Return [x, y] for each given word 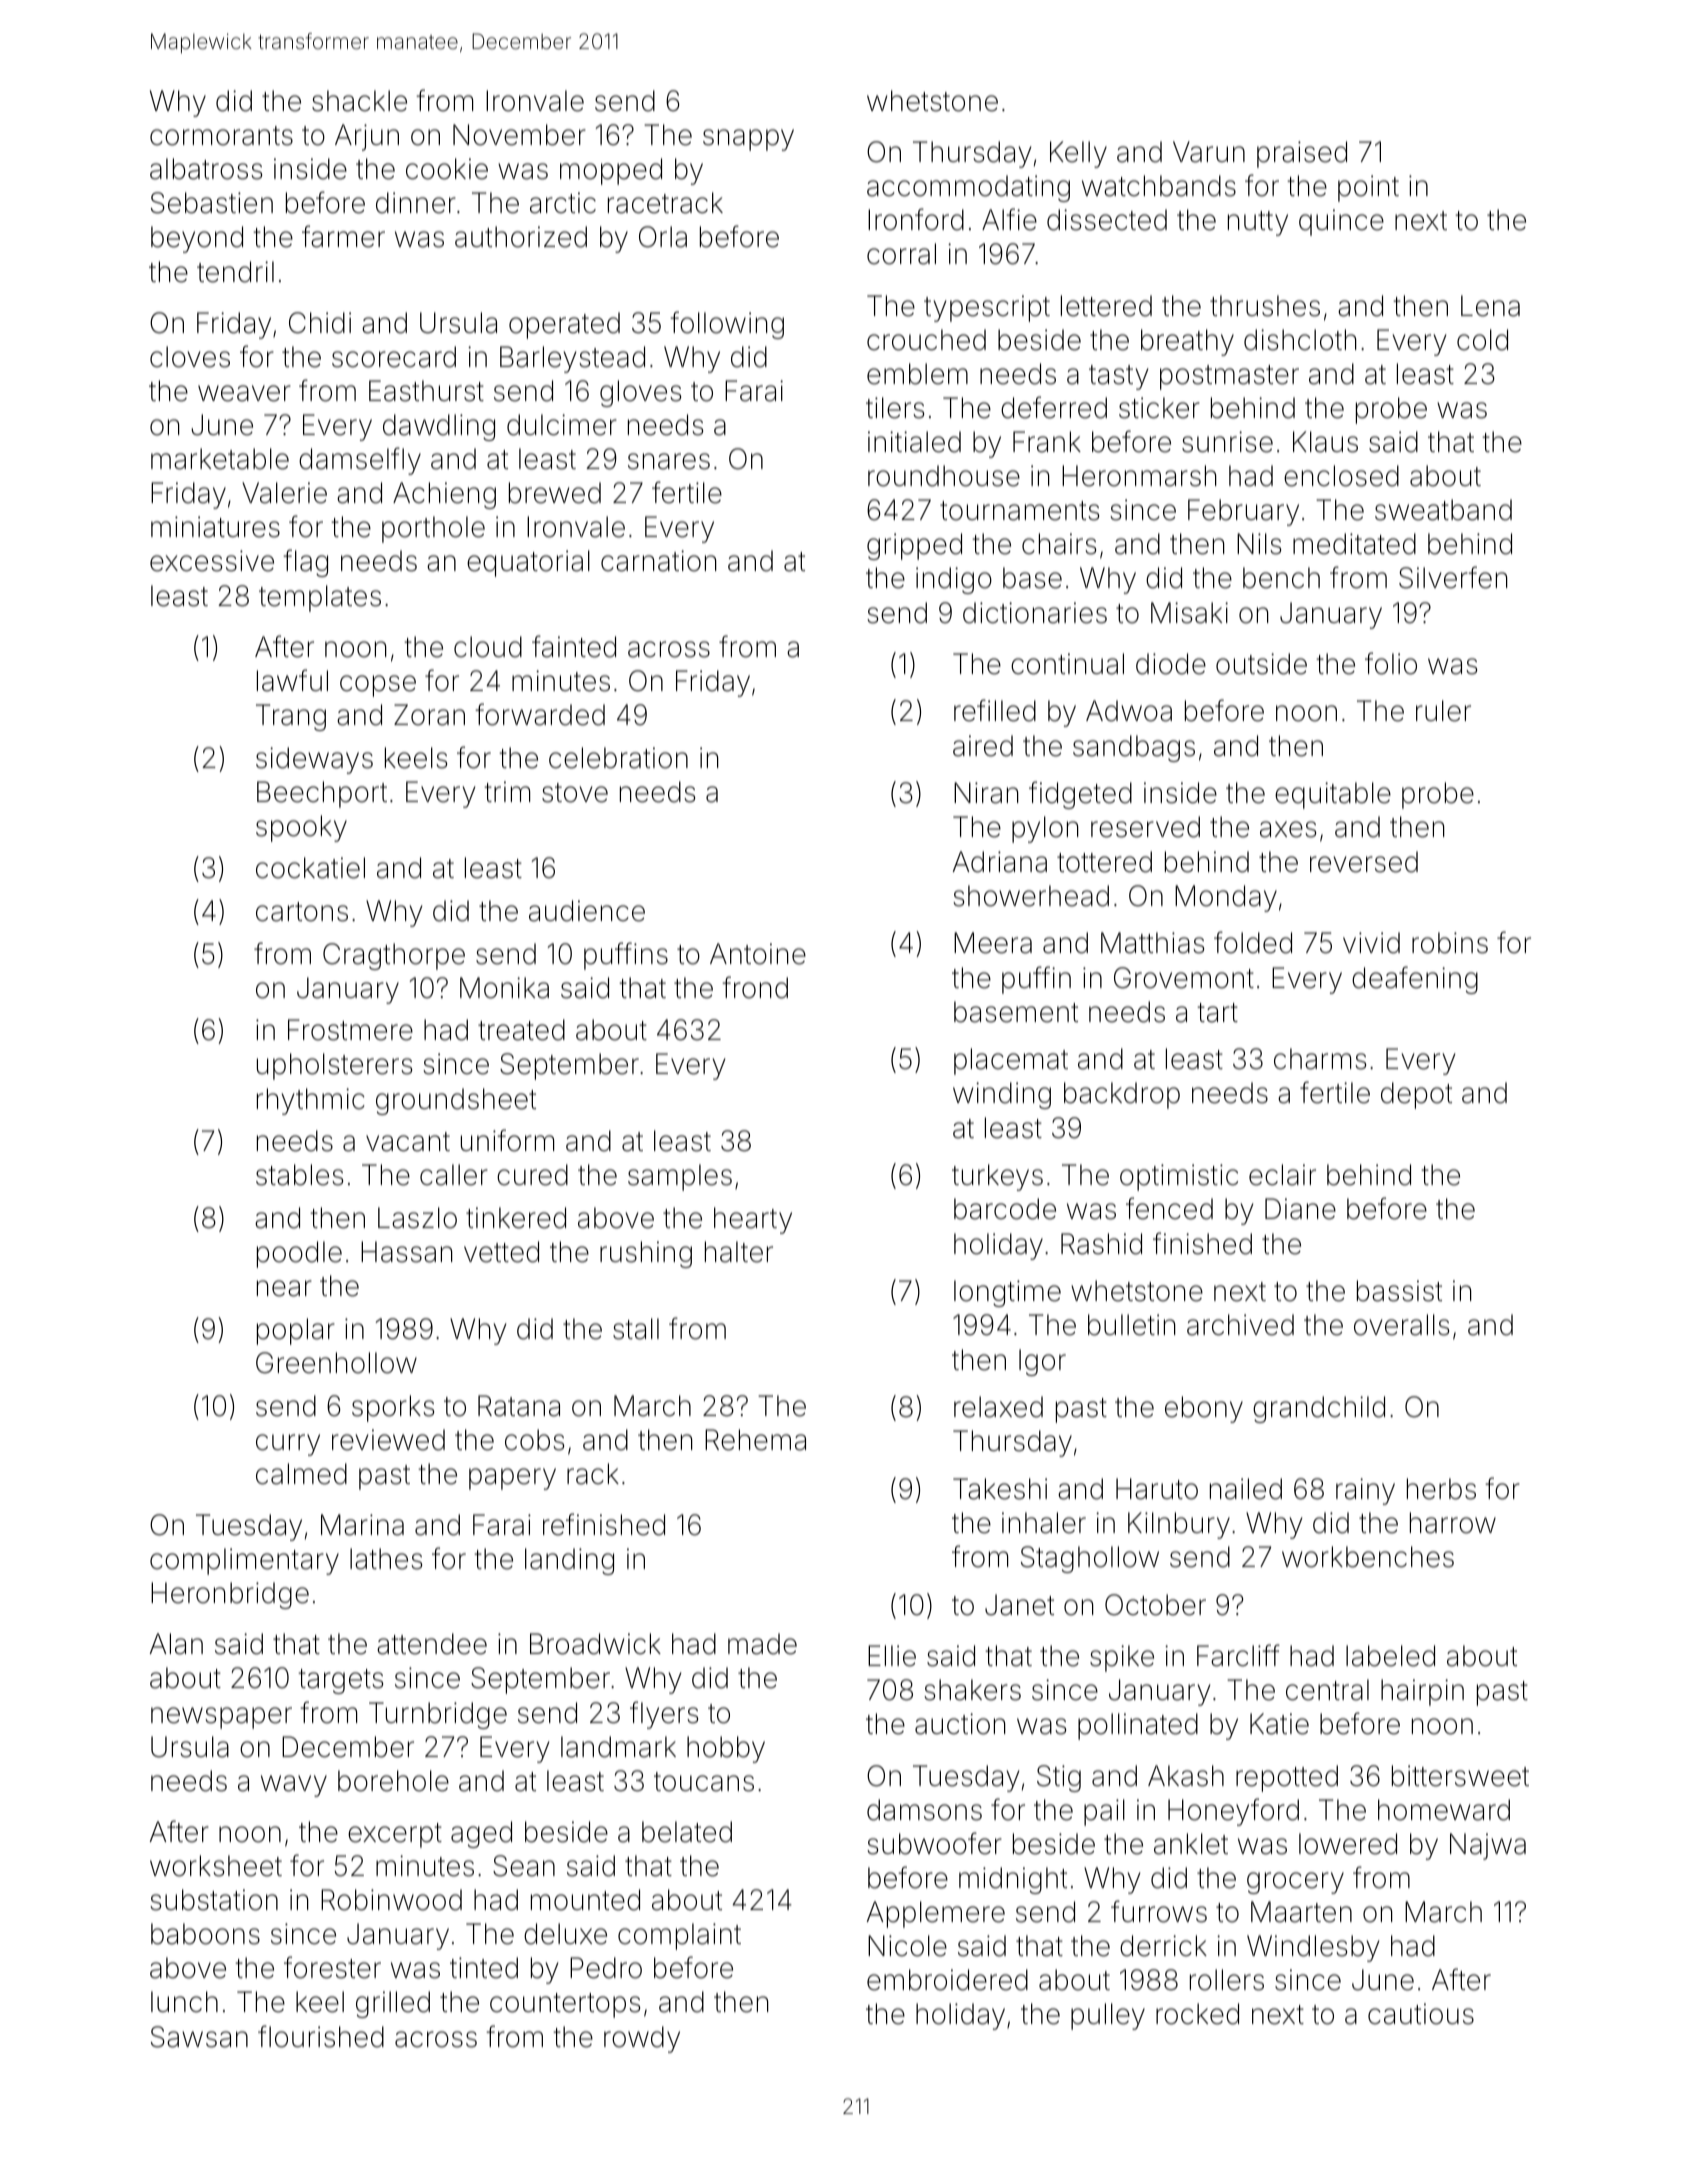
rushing [646, 1254]
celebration [618, 758]
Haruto [1157, 1489]
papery [512, 1479]
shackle [359, 101]
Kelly [1078, 154]
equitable [1333, 795]
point [1368, 188]
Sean [524, 1866]
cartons [302, 912]
